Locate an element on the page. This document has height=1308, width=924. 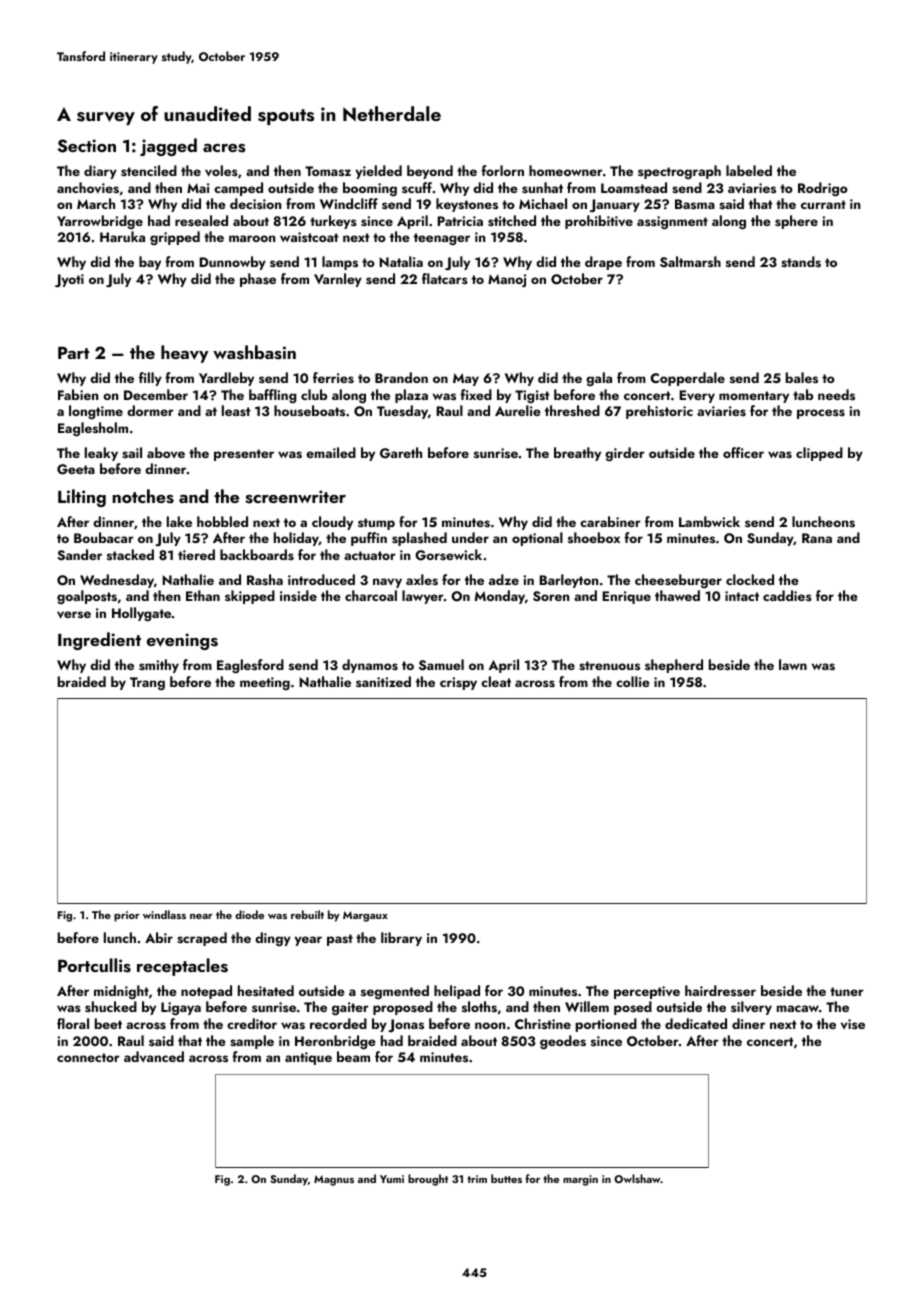
Christine is located at coordinates (543, 1023).
